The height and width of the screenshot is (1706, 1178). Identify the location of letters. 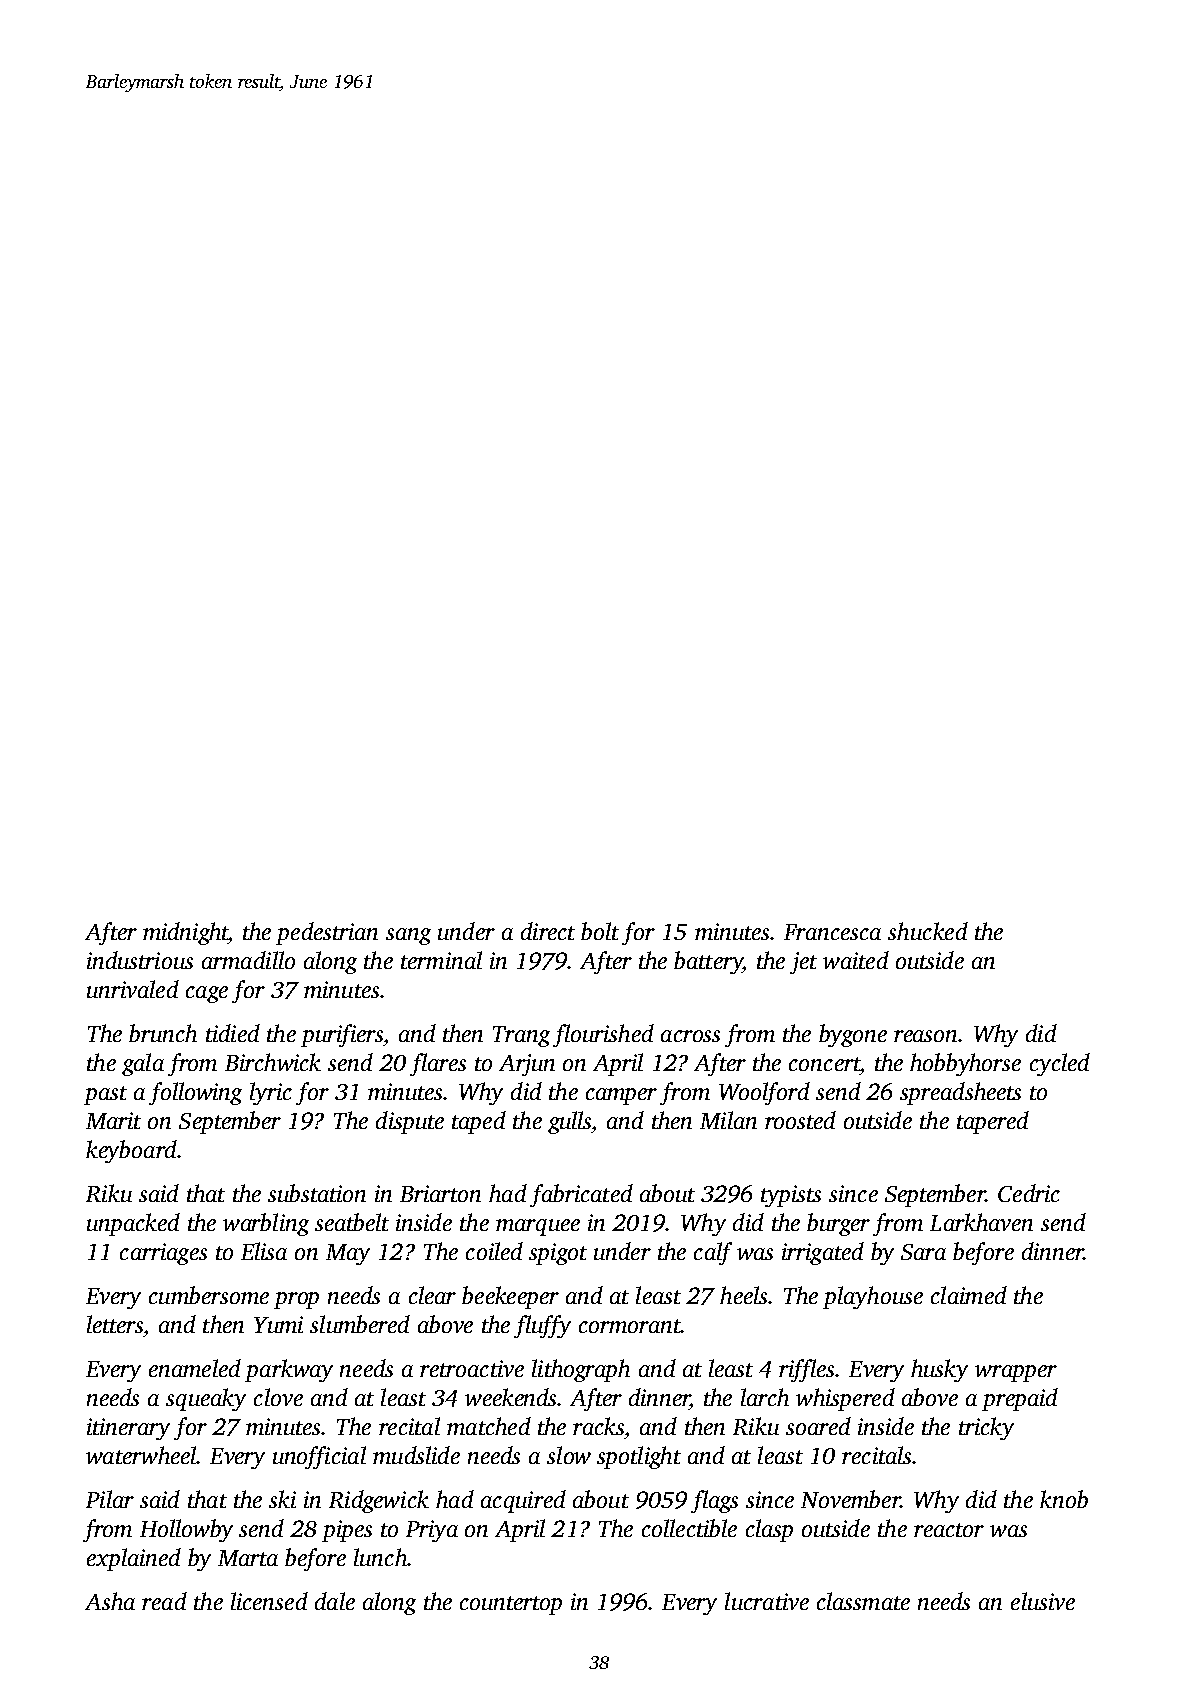
(115, 1324).
